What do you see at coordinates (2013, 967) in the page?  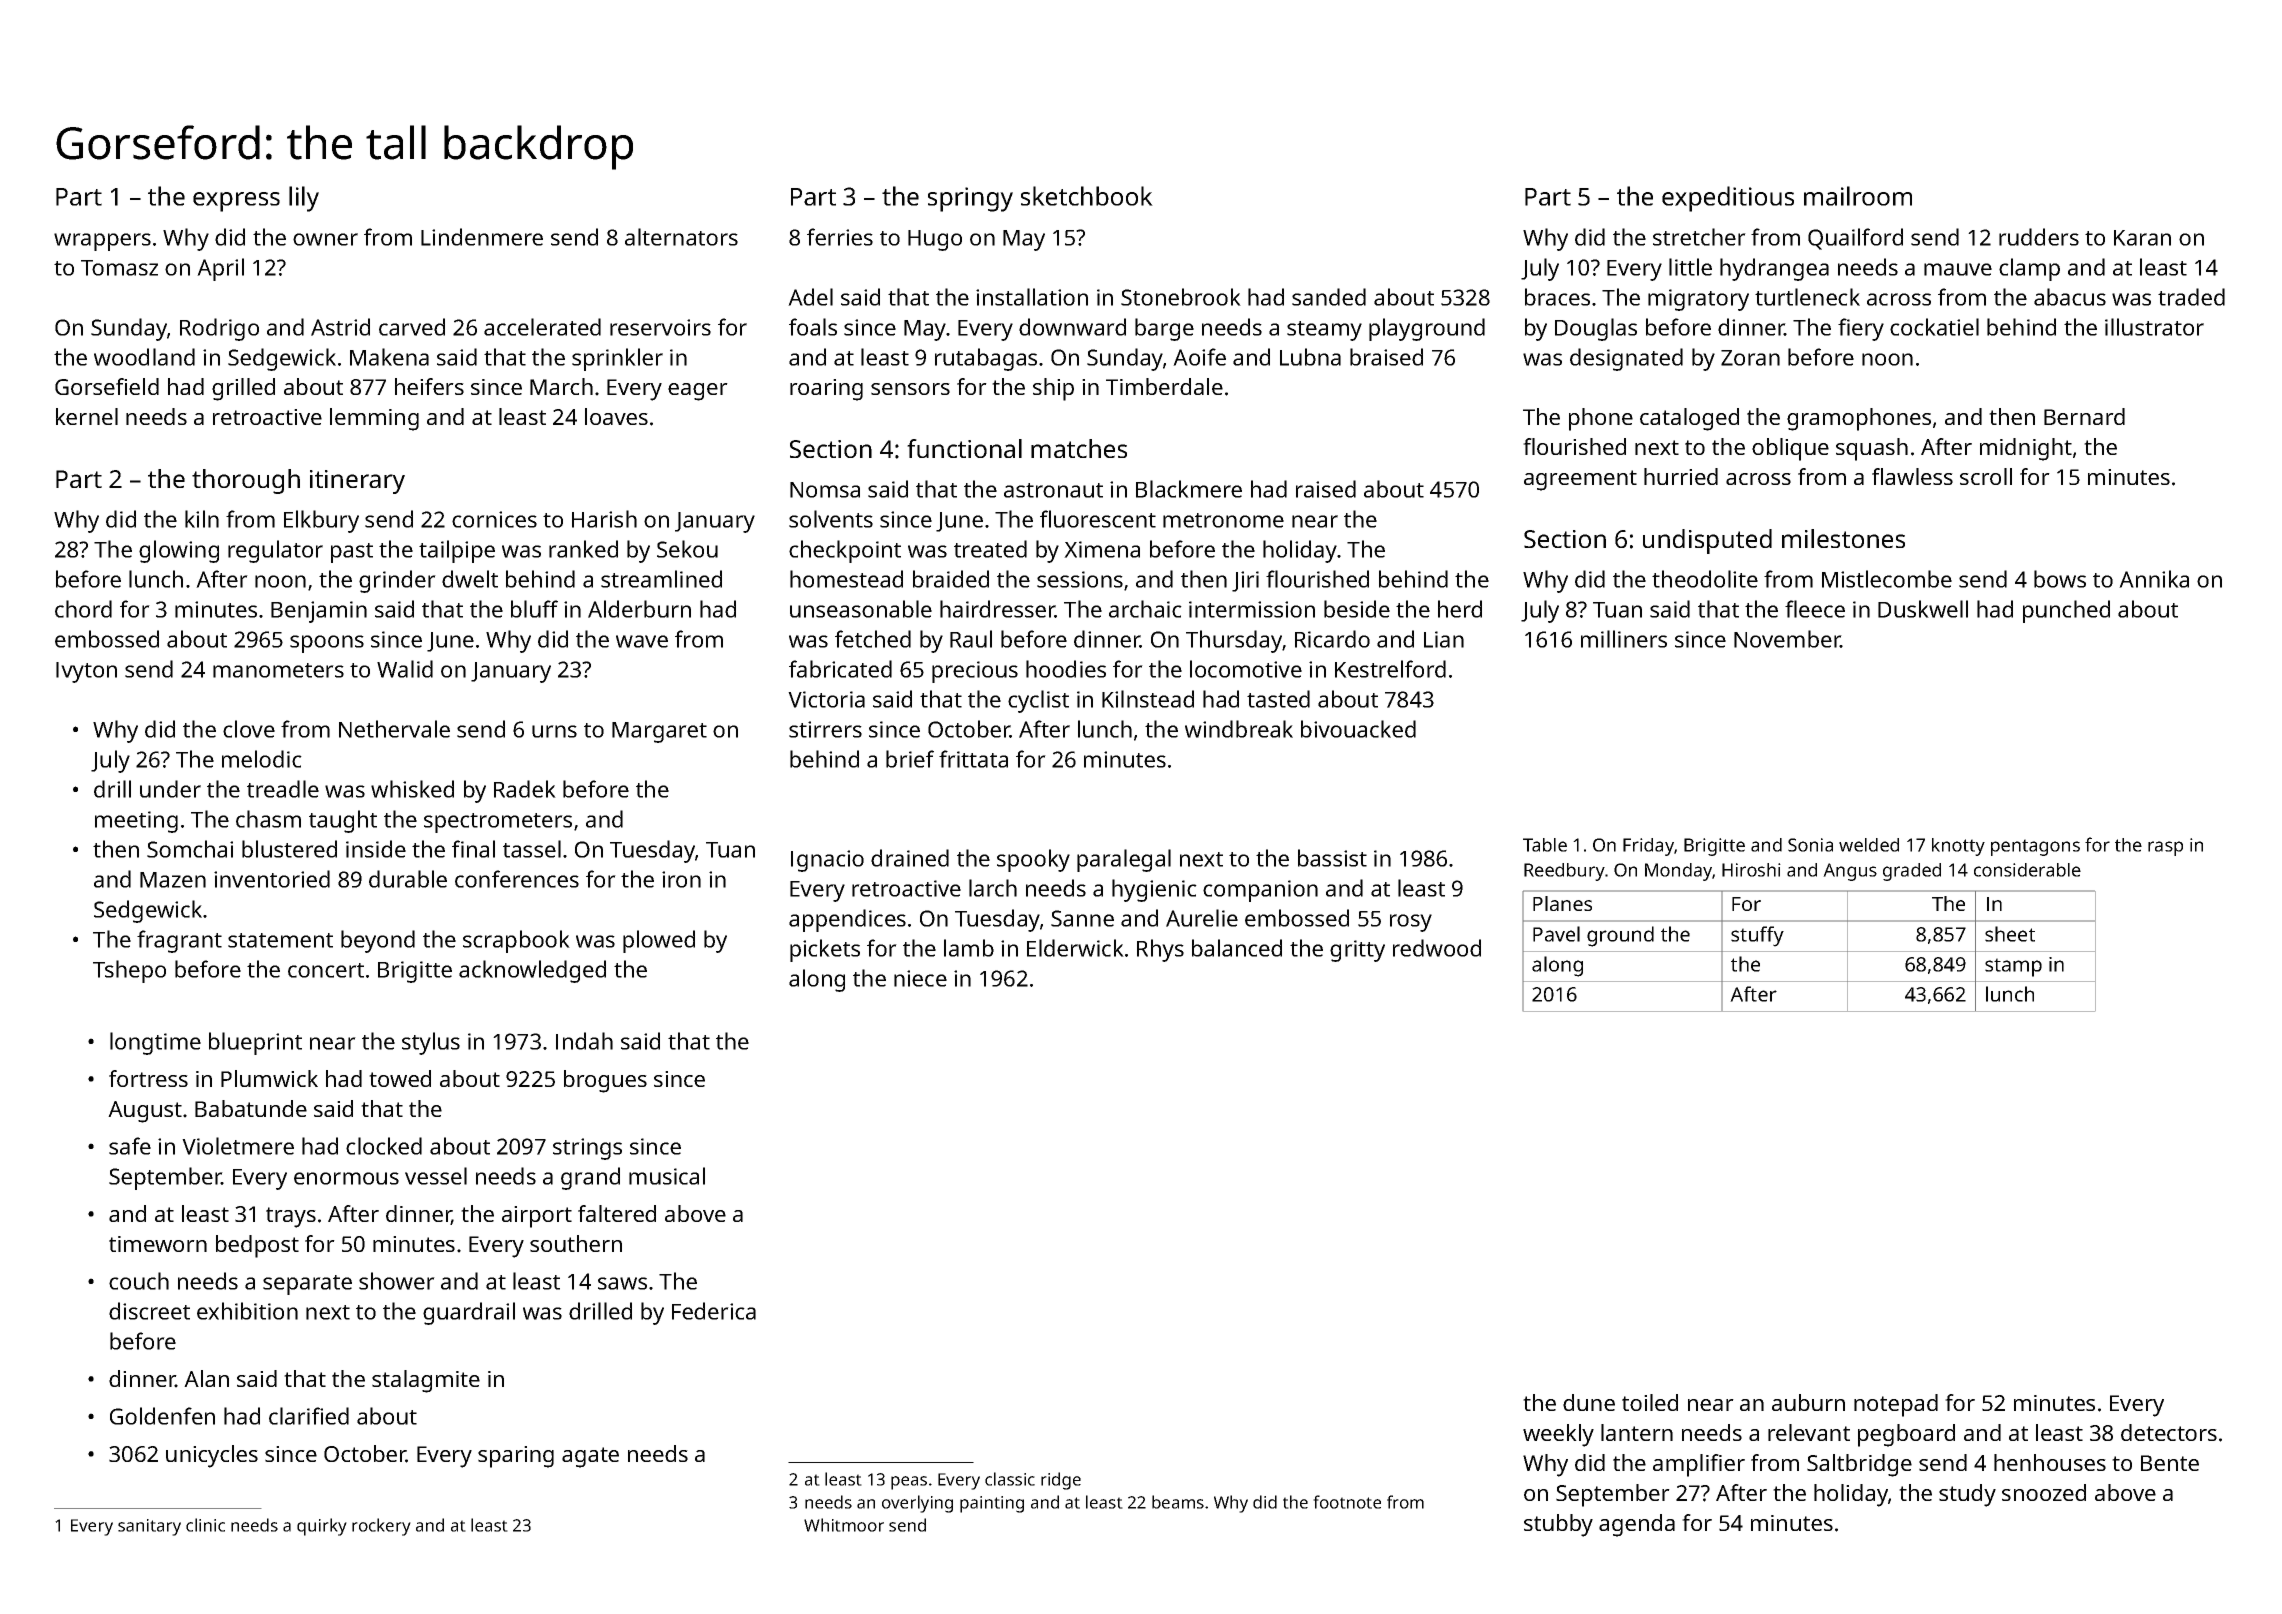 I see `stamp` at bounding box center [2013, 967].
